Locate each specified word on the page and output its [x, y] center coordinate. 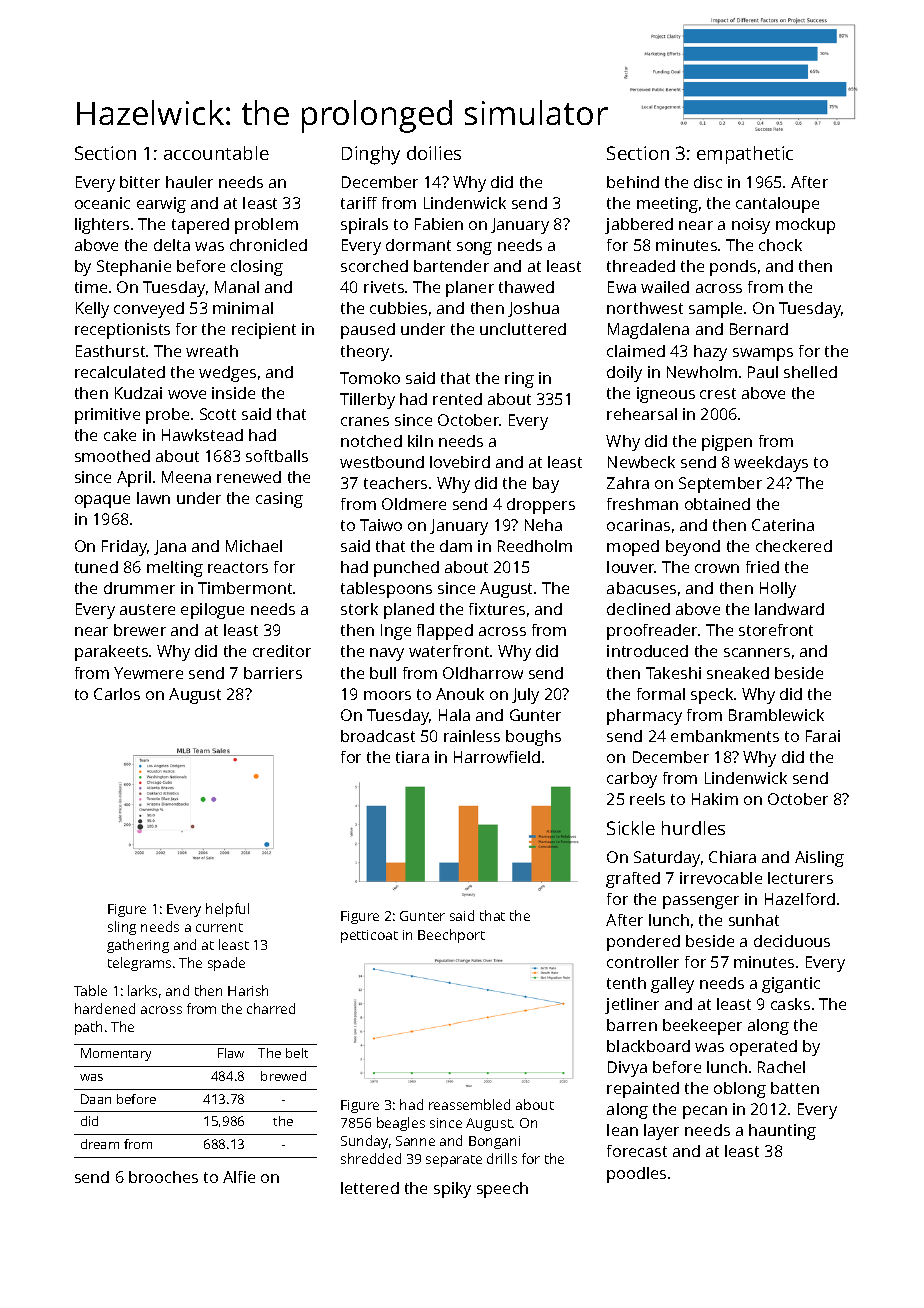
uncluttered [523, 329]
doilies [434, 153]
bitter [140, 182]
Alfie [239, 1177]
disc [708, 182]
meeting [667, 205]
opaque [102, 501]
